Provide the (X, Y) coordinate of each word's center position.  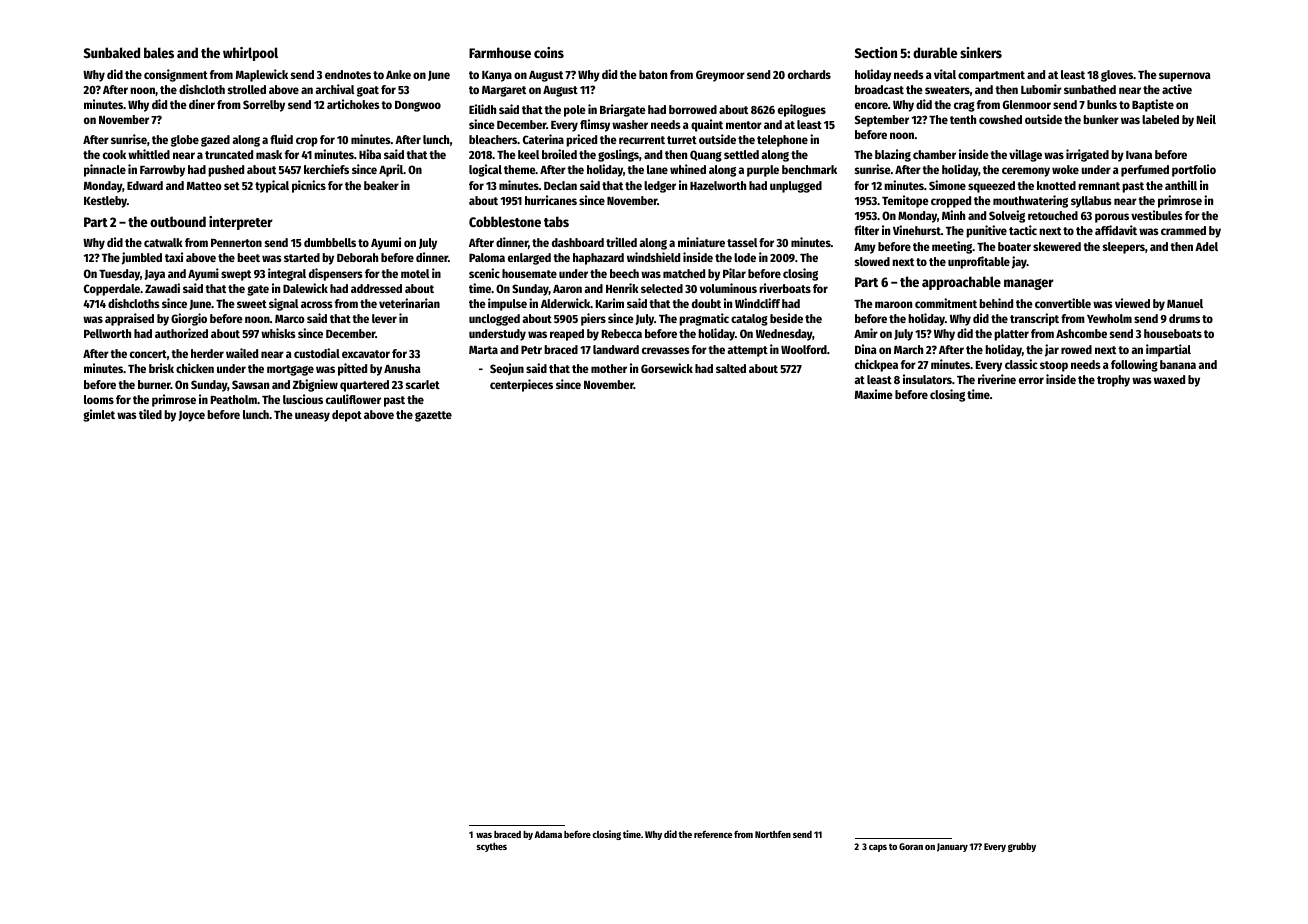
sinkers (981, 52)
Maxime (874, 394)
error (1031, 380)
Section (876, 52)
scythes (491, 847)
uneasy (312, 417)
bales (159, 52)
